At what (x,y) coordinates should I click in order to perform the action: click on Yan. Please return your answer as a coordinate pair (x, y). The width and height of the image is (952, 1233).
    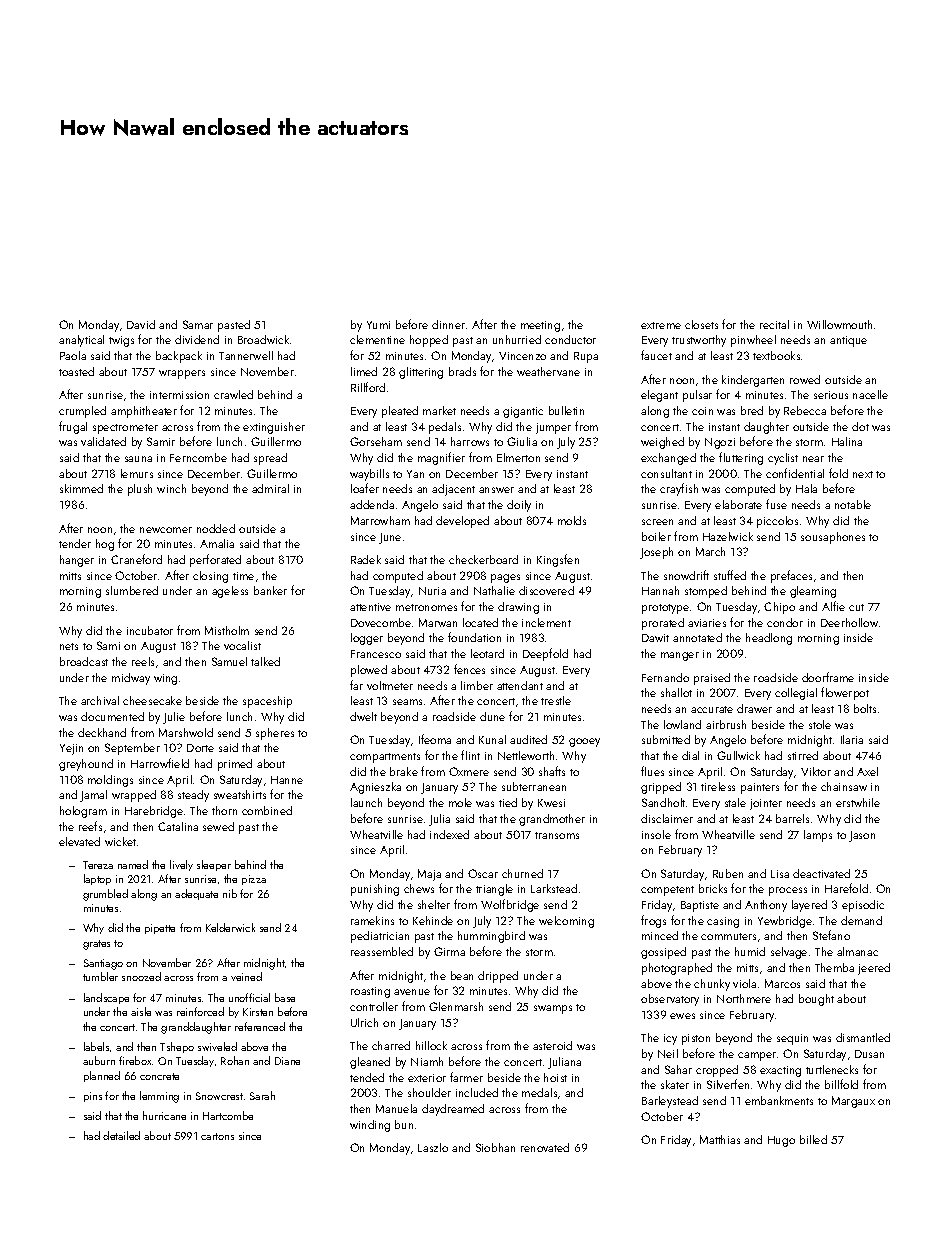
    Looking at the image, I should click on (415, 474).
